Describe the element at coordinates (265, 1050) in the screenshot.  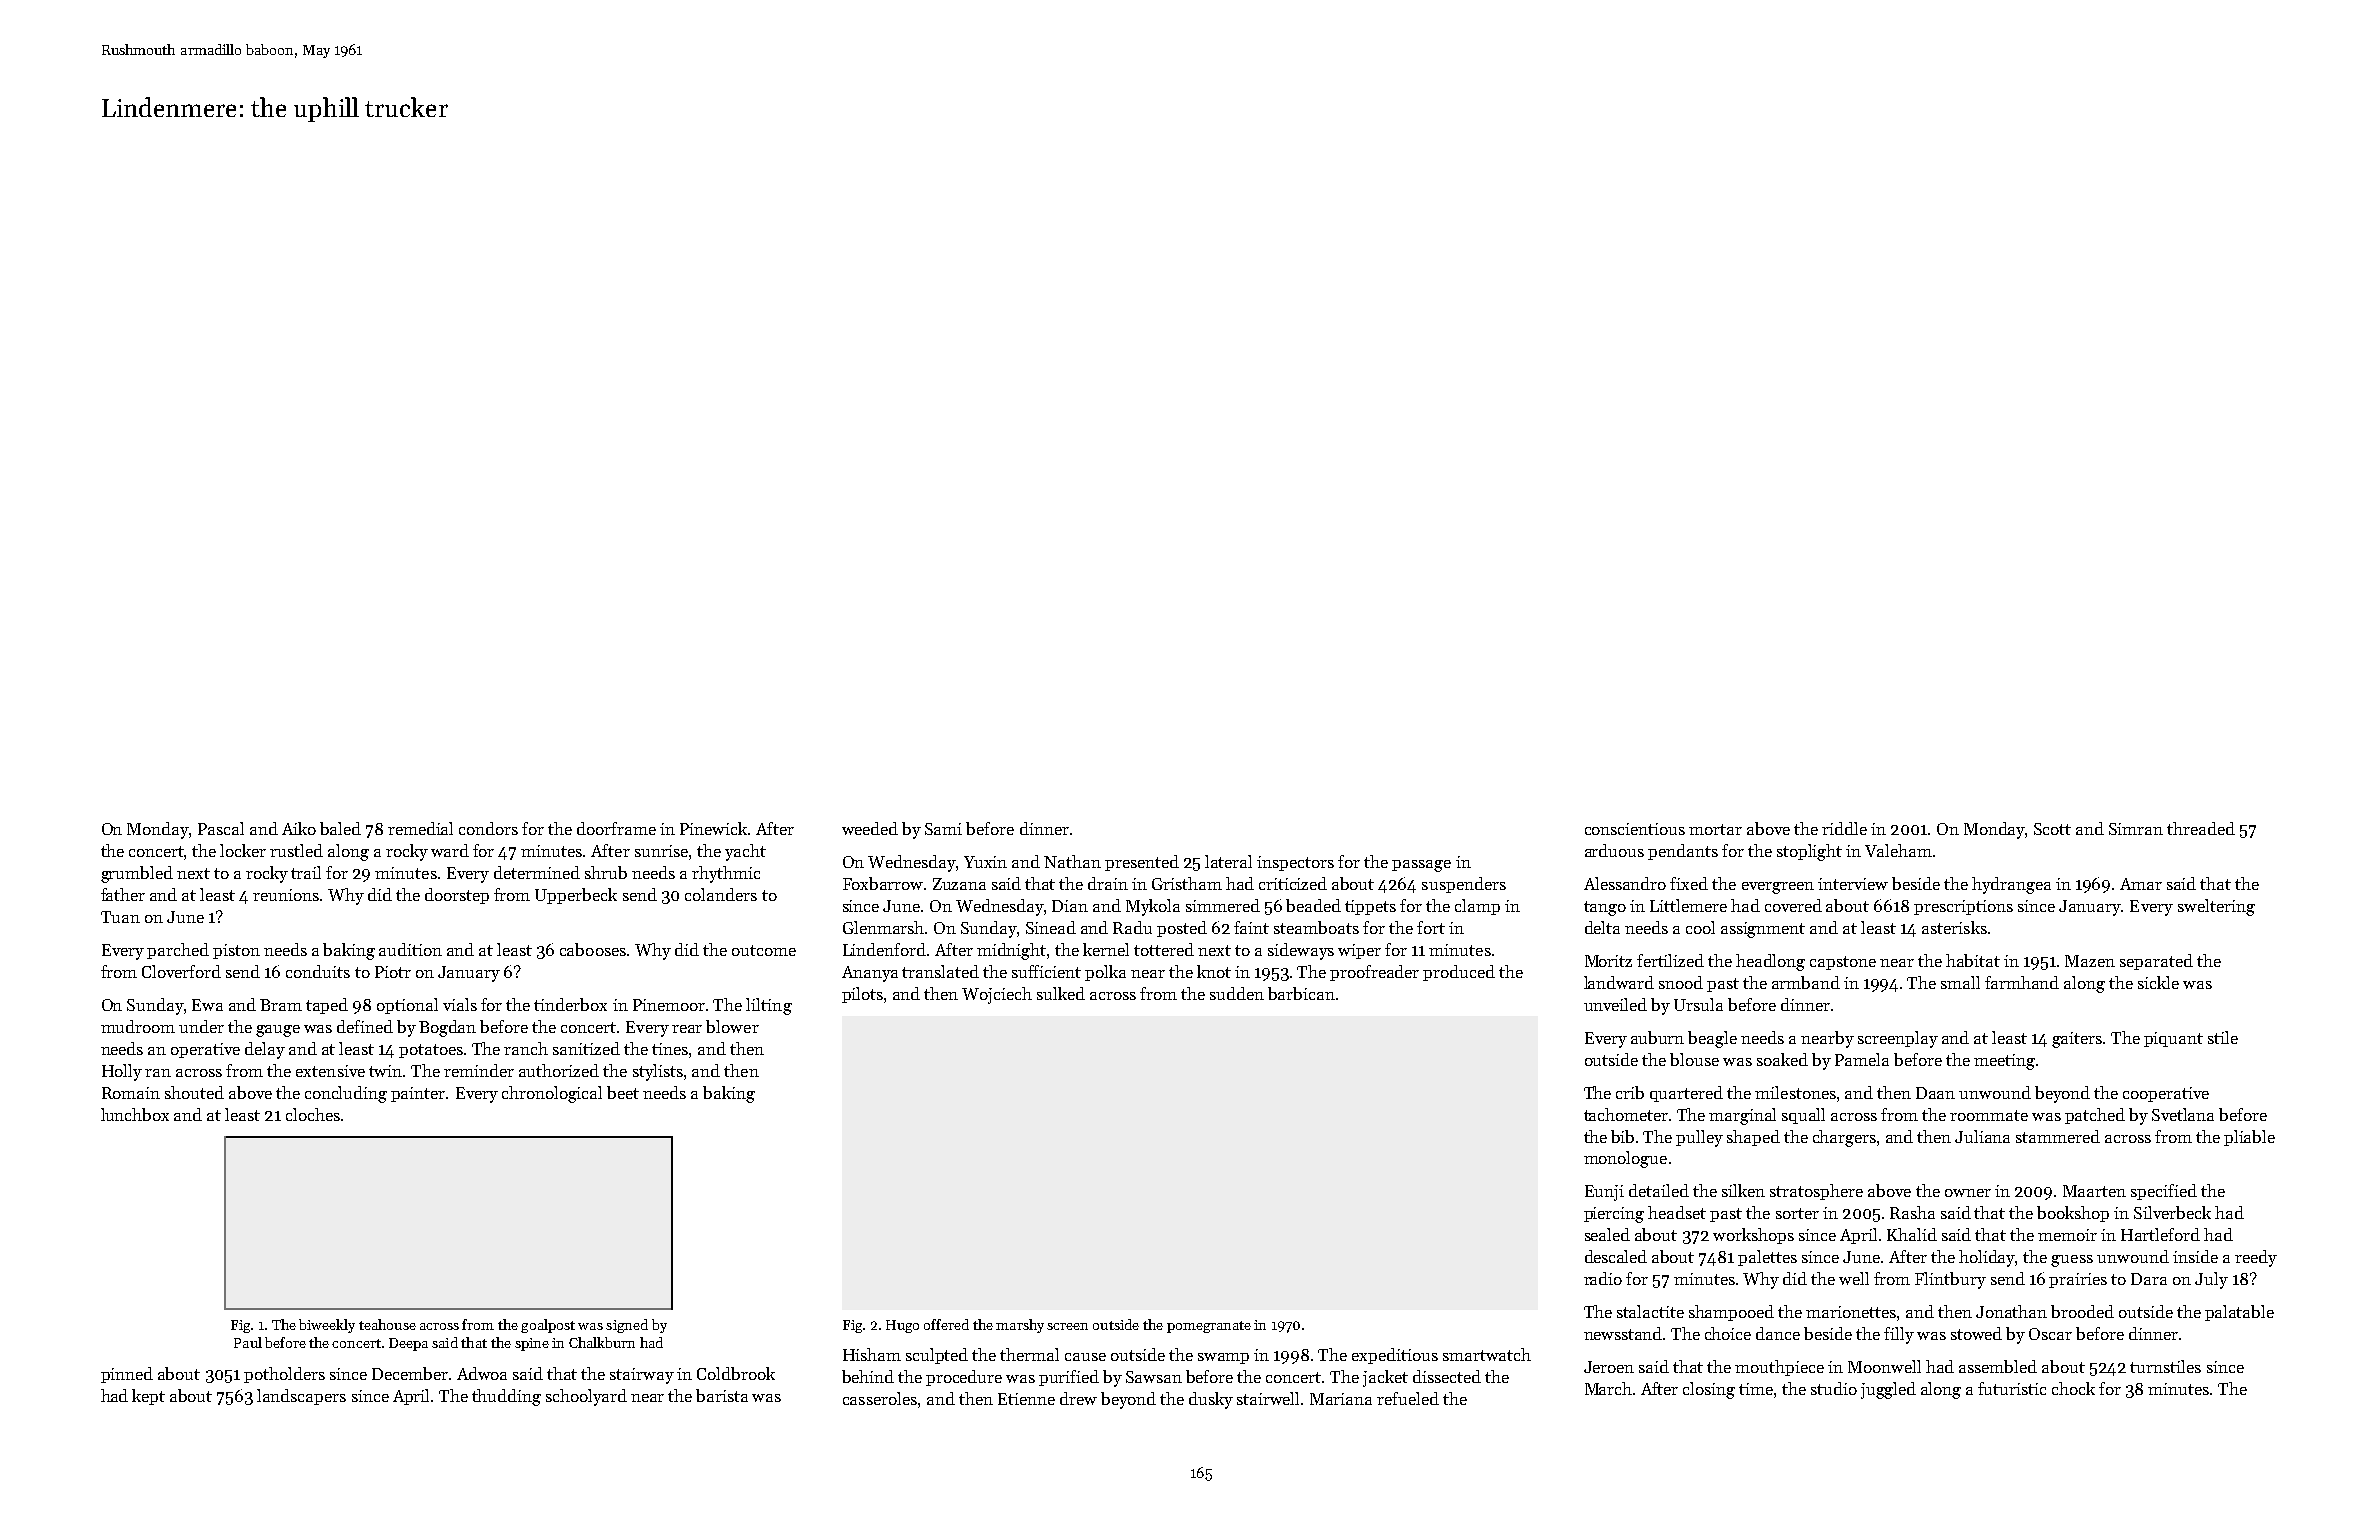
I see `delay` at that location.
